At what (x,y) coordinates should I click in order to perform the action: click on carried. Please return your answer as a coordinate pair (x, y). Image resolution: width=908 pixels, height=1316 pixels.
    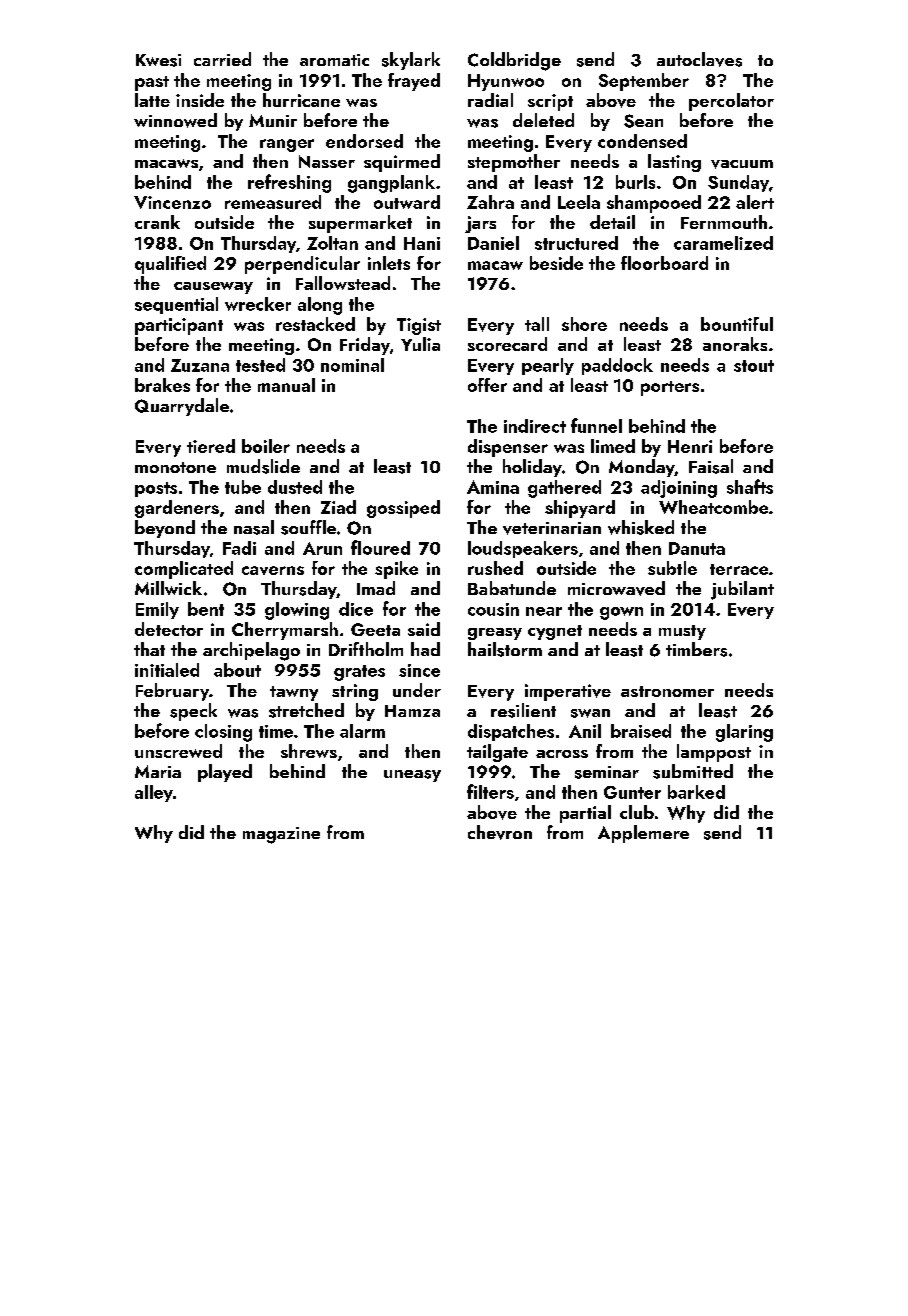
    Looking at the image, I should click on (222, 59).
